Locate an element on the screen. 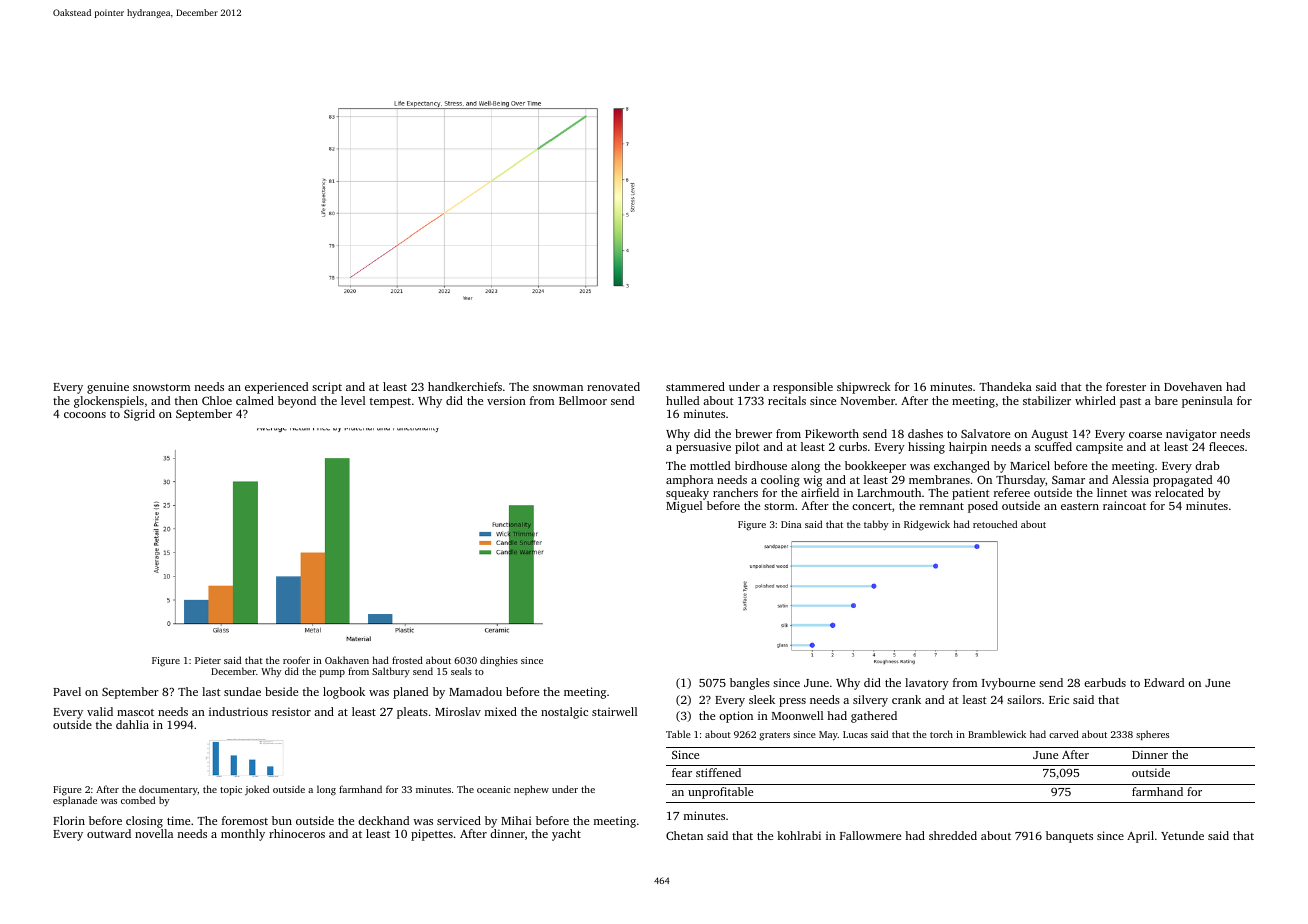 The height and width of the screenshot is (924, 1308). Pieter is located at coordinates (208, 660).
